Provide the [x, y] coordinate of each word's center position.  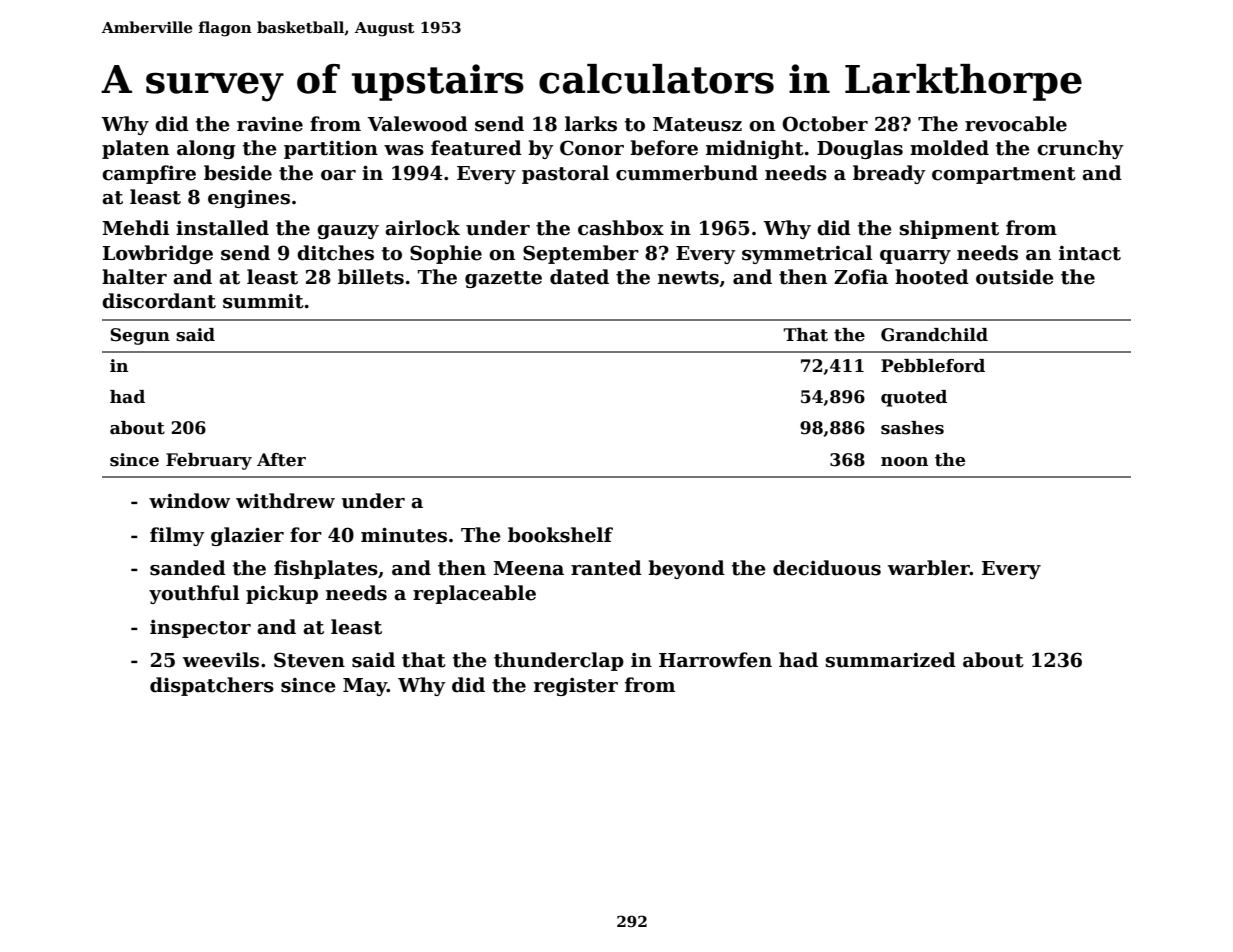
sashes [912, 428]
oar [338, 175]
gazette [503, 279]
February [209, 461]
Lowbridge [158, 254]
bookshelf [560, 535]
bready [889, 174]
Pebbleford [933, 366]
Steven [309, 660]
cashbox [621, 228]
